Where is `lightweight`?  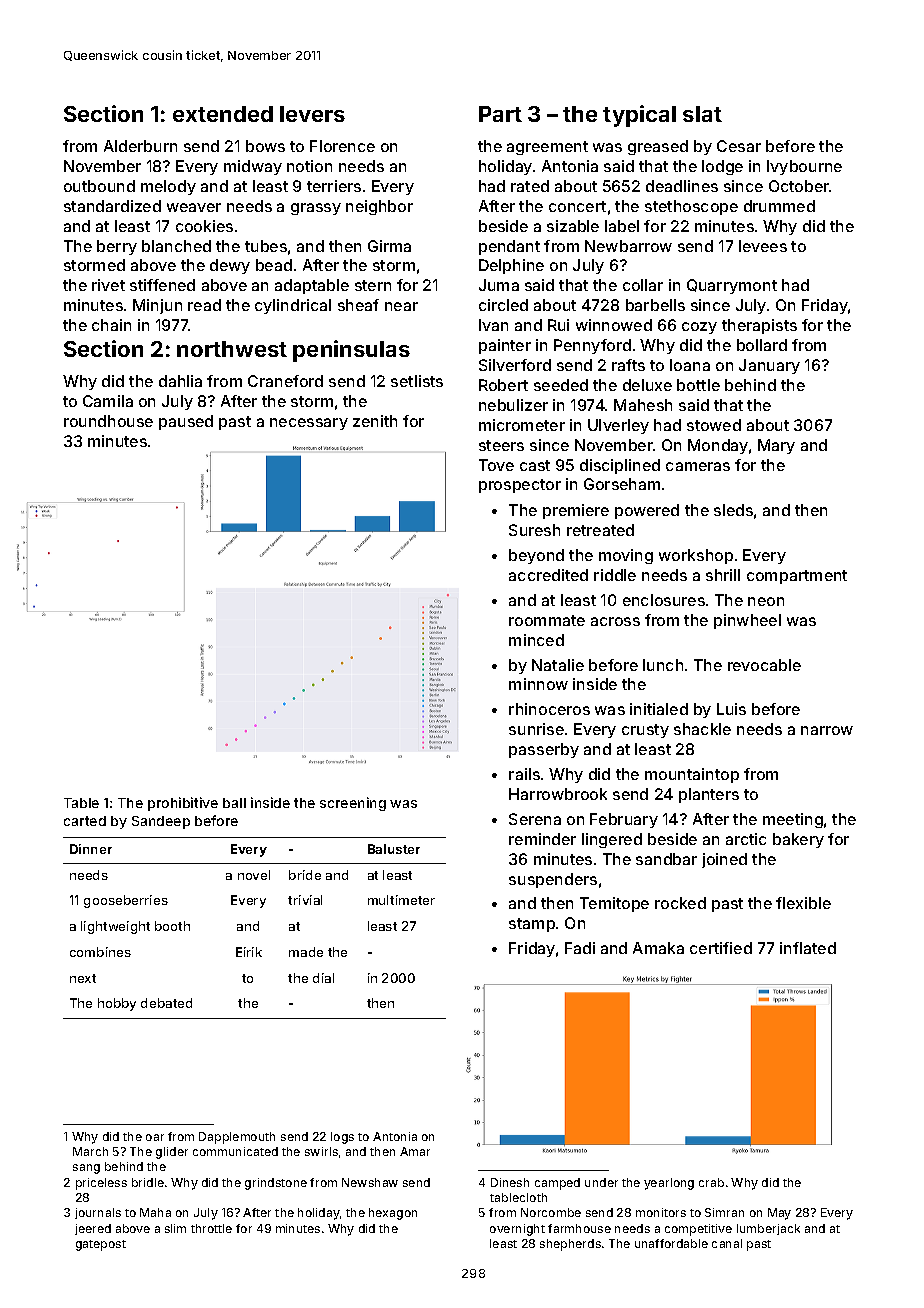 lightweight is located at coordinates (115, 927).
